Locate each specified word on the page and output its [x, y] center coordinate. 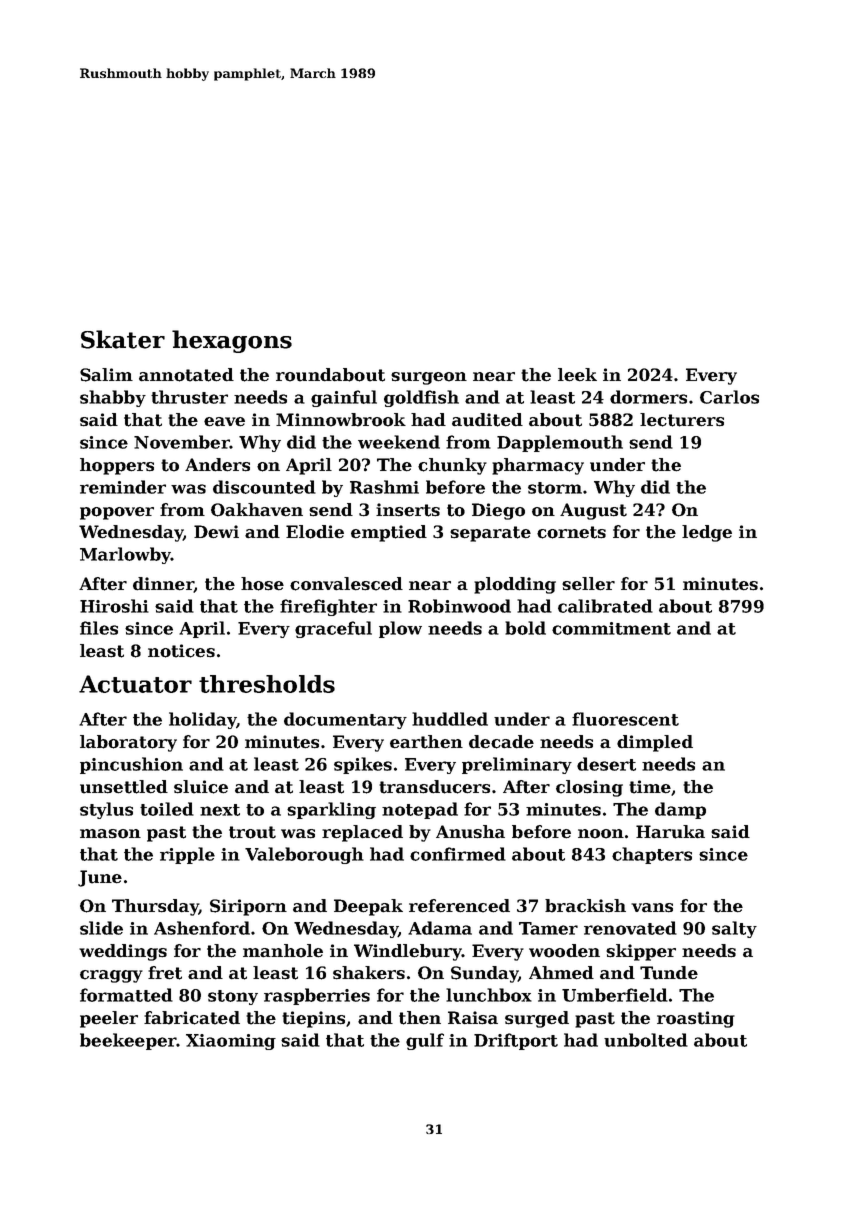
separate [490, 534]
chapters [652, 855]
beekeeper [128, 1041]
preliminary [517, 765]
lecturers [682, 420]
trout [252, 832]
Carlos [729, 397]
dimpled [655, 743]
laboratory [128, 743]
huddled [450, 719]
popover [117, 513]
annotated [186, 375]
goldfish [421, 398]
